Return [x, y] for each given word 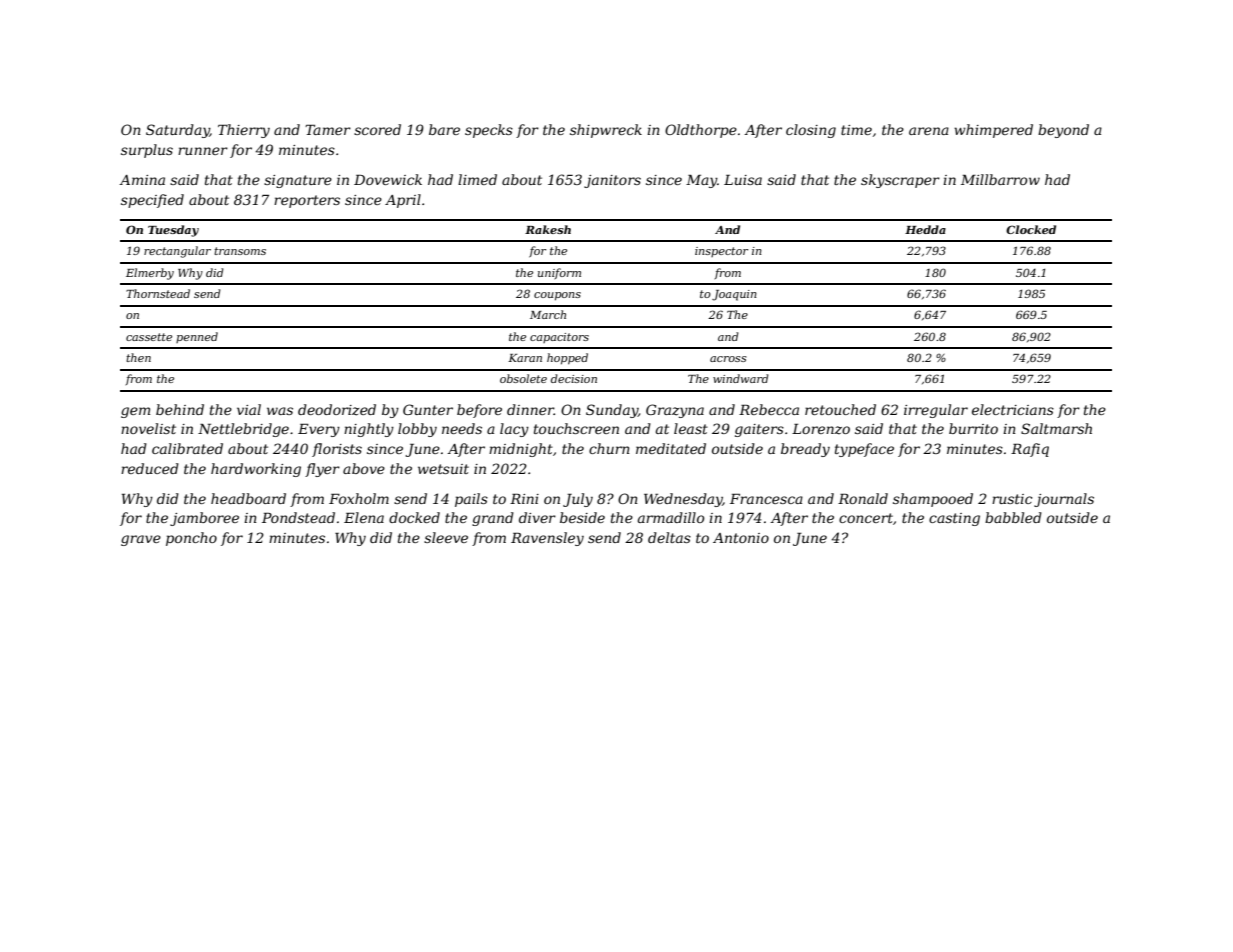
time [856, 130]
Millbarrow [1000, 179]
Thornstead [158, 293]
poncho [191, 539]
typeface [864, 450]
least [691, 428]
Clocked [1031, 229]
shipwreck [606, 131]
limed [477, 179]
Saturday [178, 131]
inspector [721, 252]
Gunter [428, 409]
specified [152, 201]
